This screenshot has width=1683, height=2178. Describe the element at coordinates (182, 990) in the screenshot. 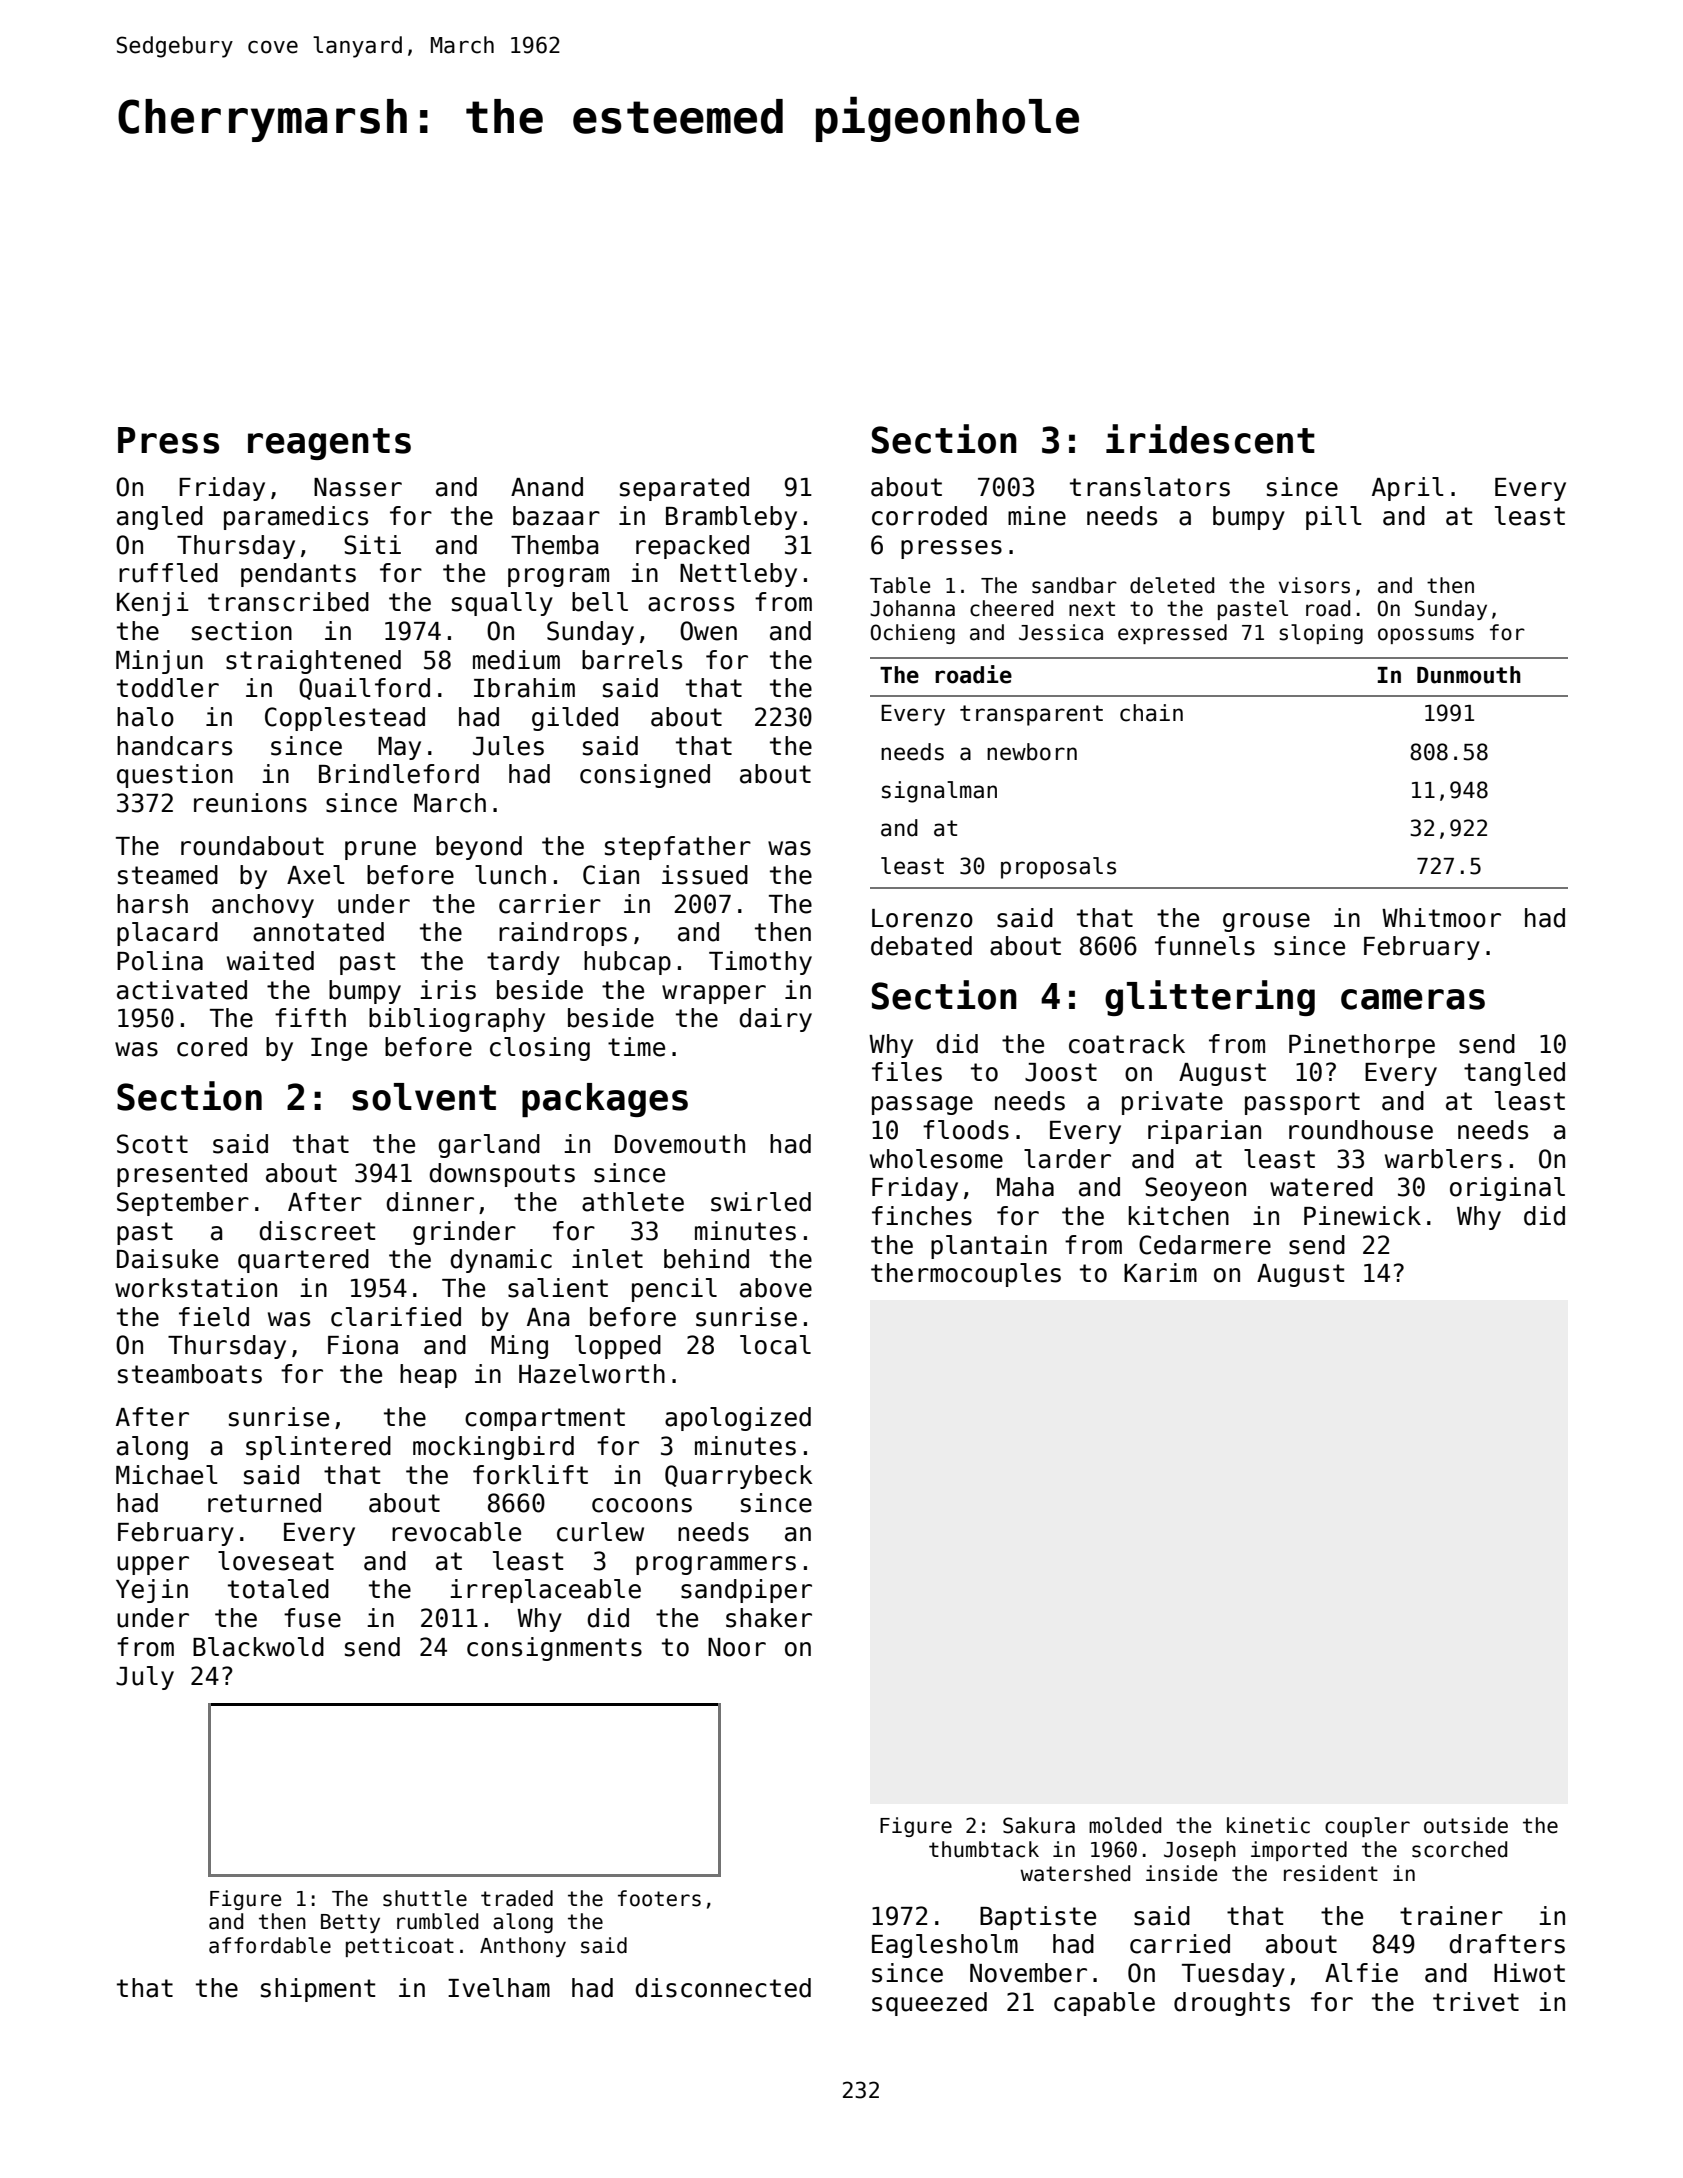

I see `activated` at that location.
